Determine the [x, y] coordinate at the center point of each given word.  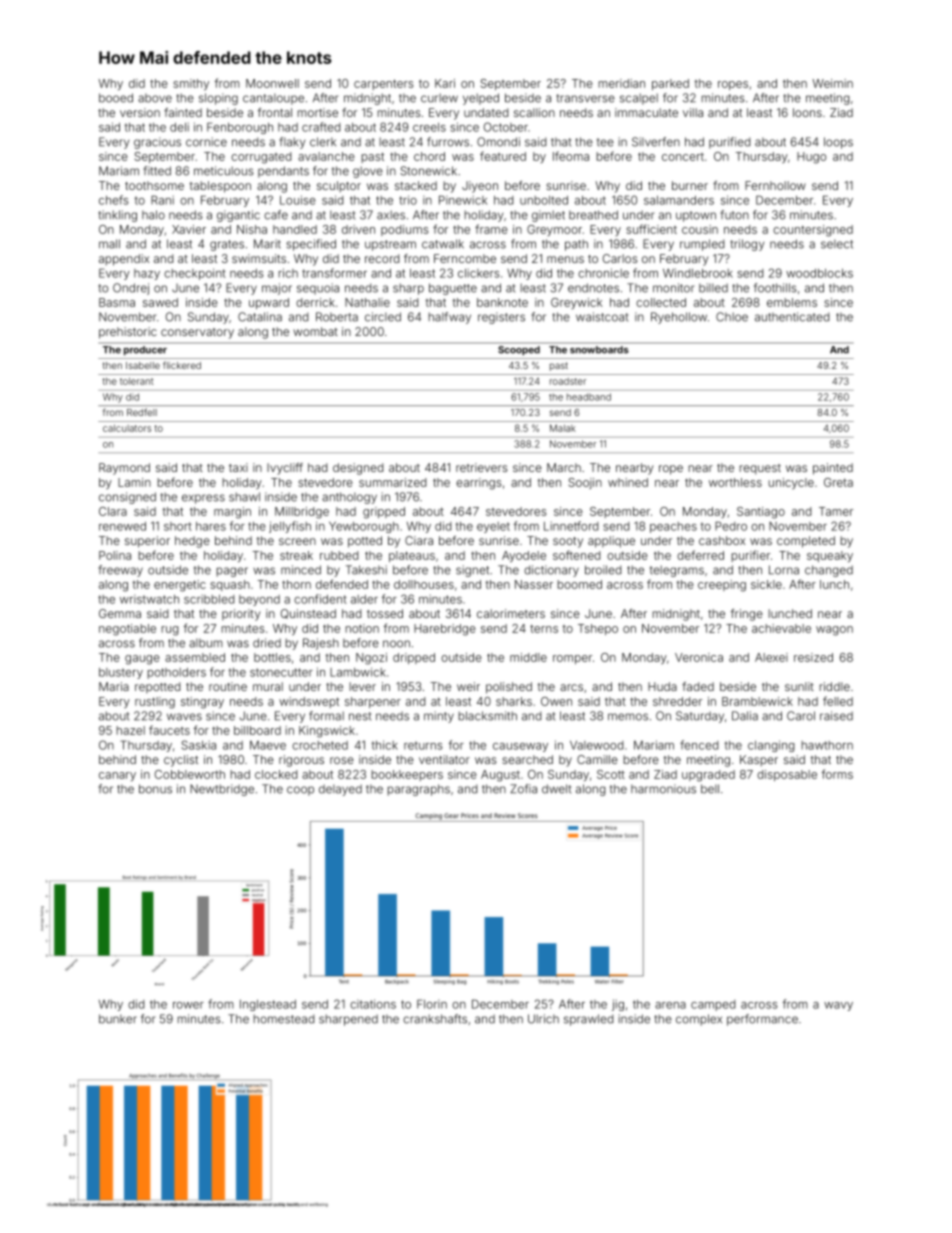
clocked [276, 774]
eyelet [493, 527]
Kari [445, 83]
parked [670, 84]
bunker [118, 1019]
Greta [838, 482]
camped [713, 1005]
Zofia [523, 789]
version [140, 112]
